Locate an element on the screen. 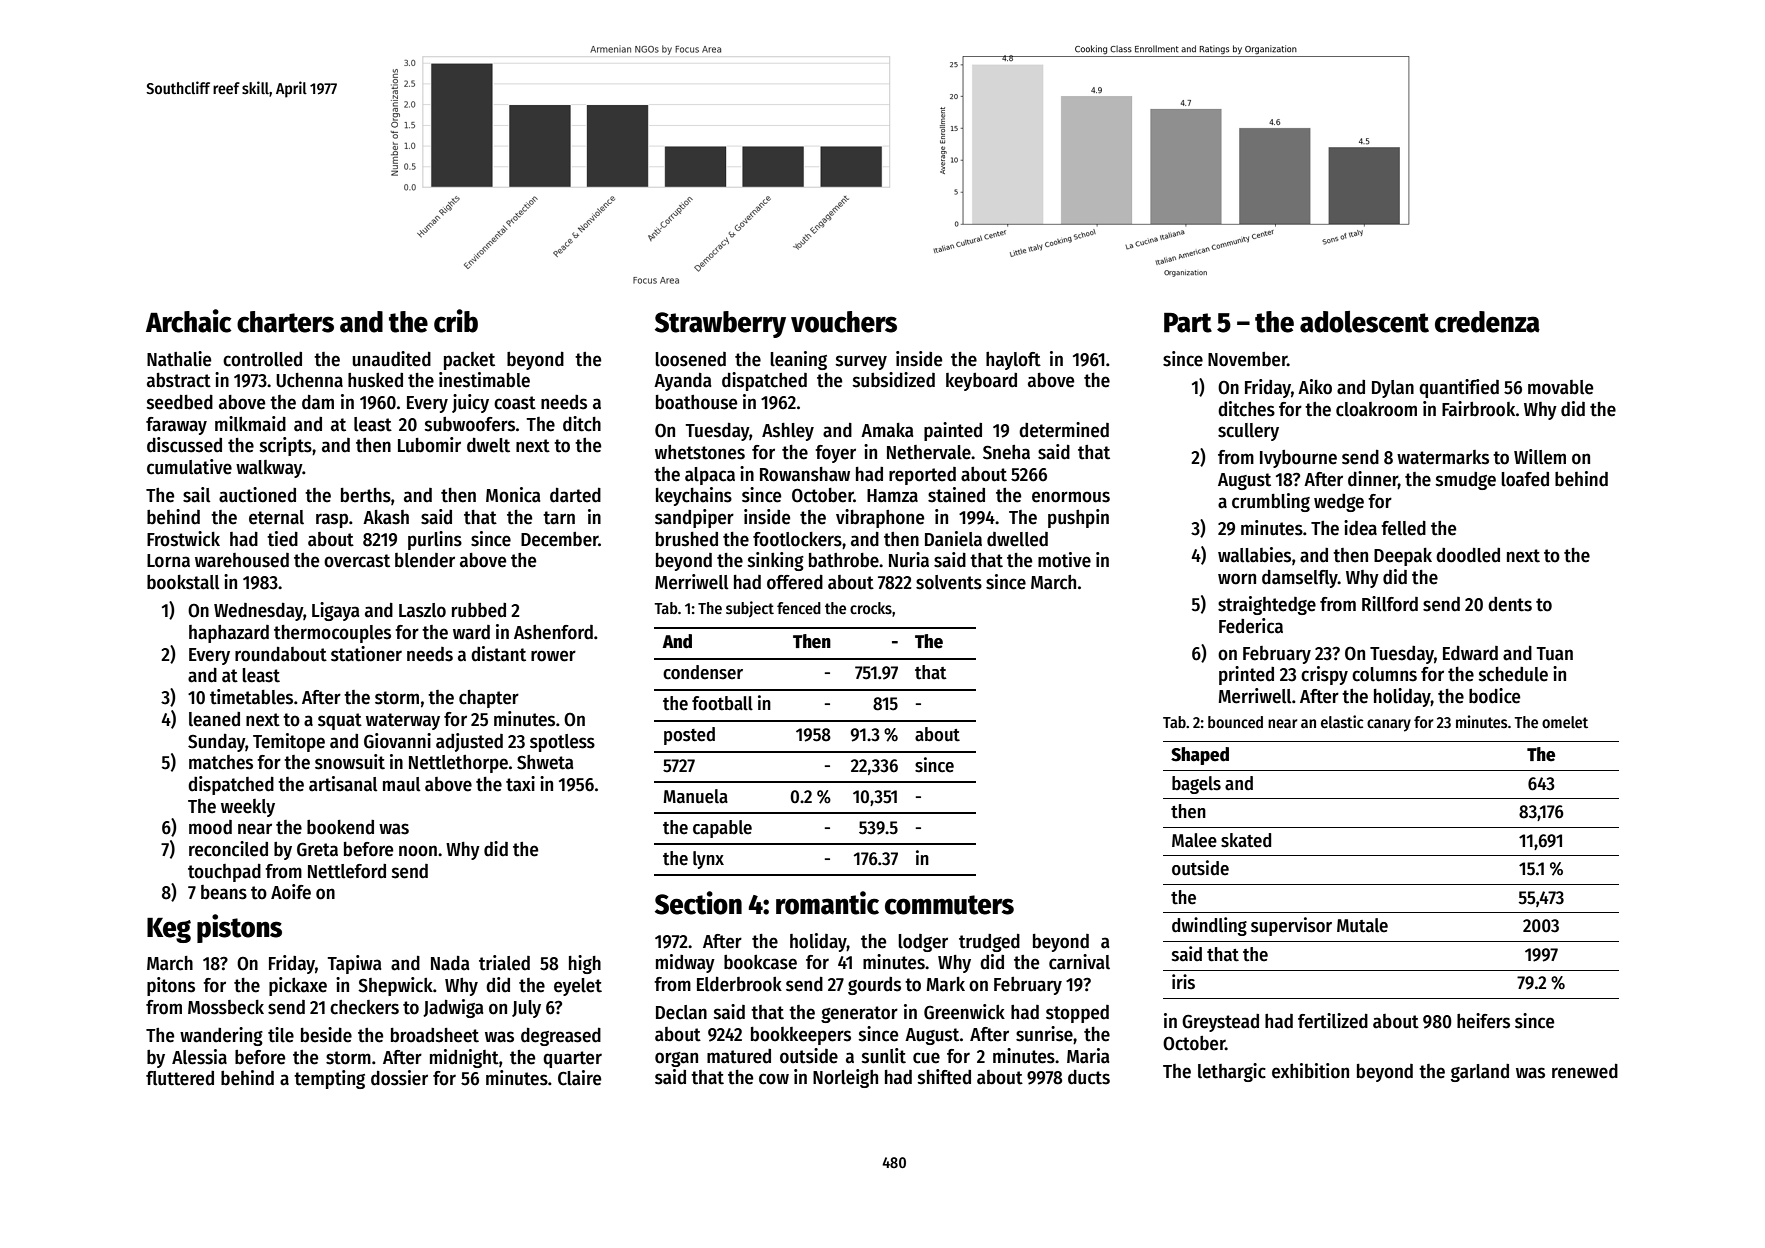 The height and width of the screenshot is (1248, 1765). offered is located at coordinates (795, 582).
